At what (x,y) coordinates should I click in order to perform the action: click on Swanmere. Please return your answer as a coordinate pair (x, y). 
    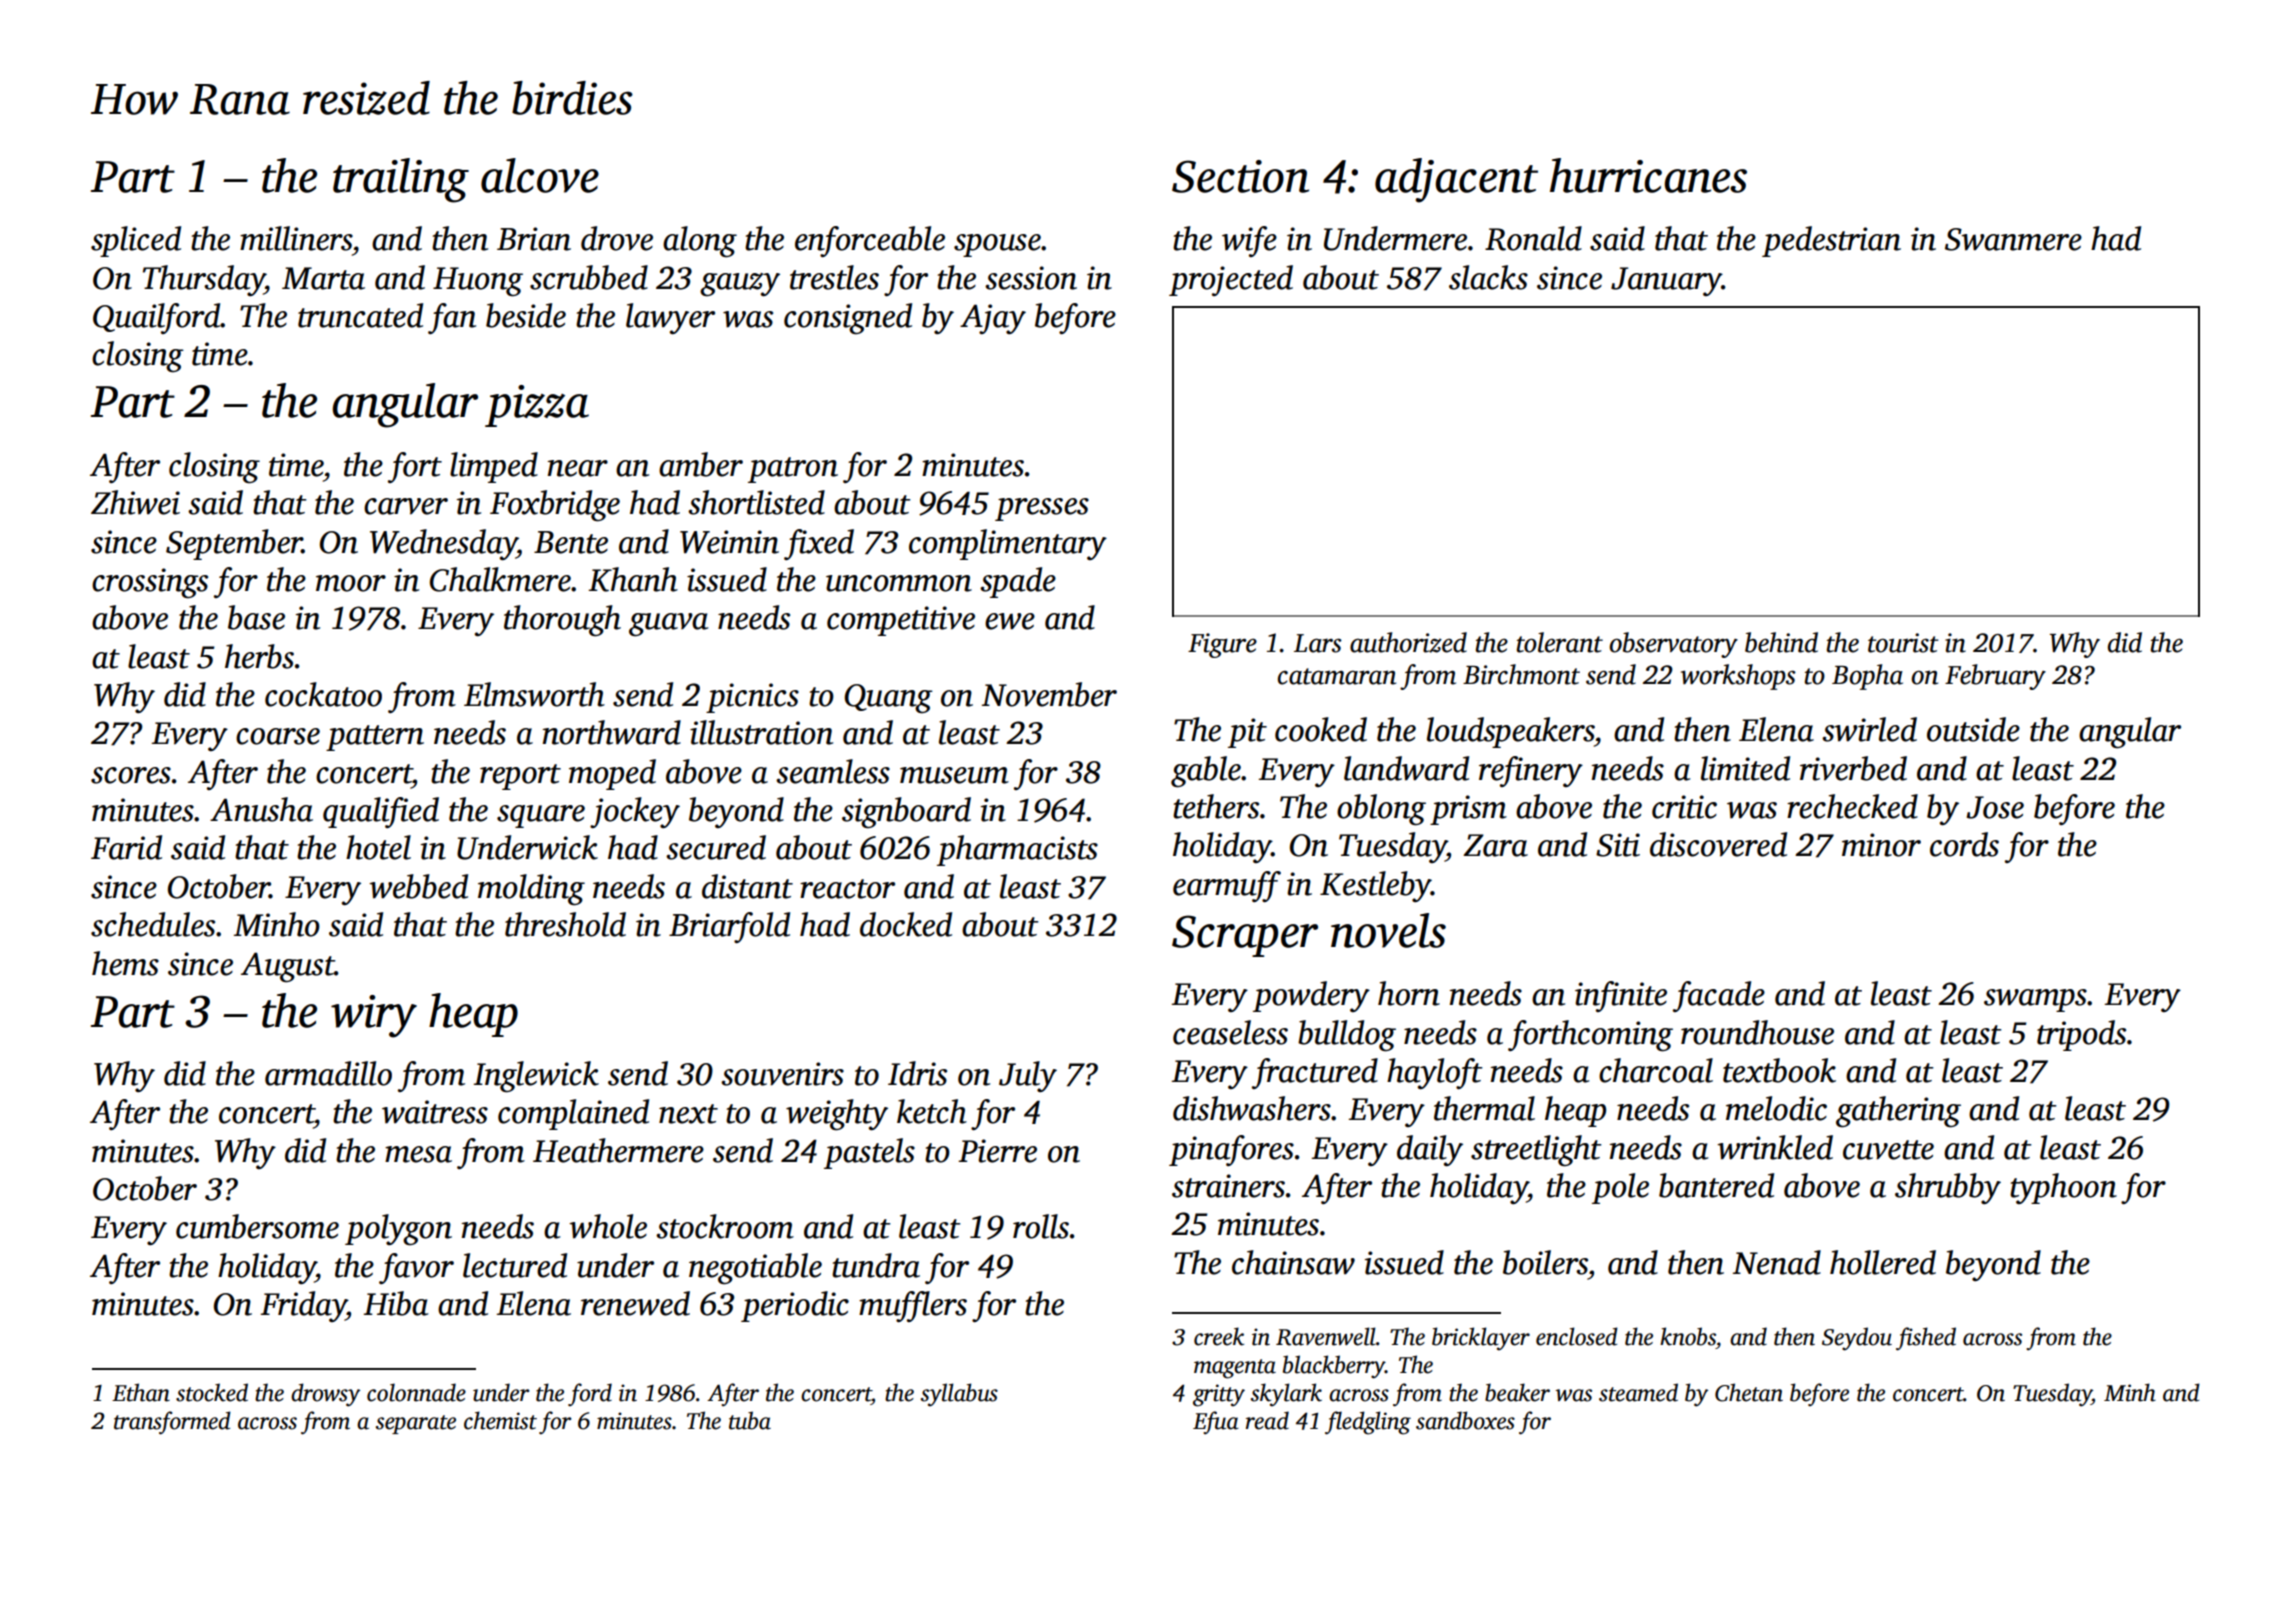
    Looking at the image, I should click on (2013, 239).
